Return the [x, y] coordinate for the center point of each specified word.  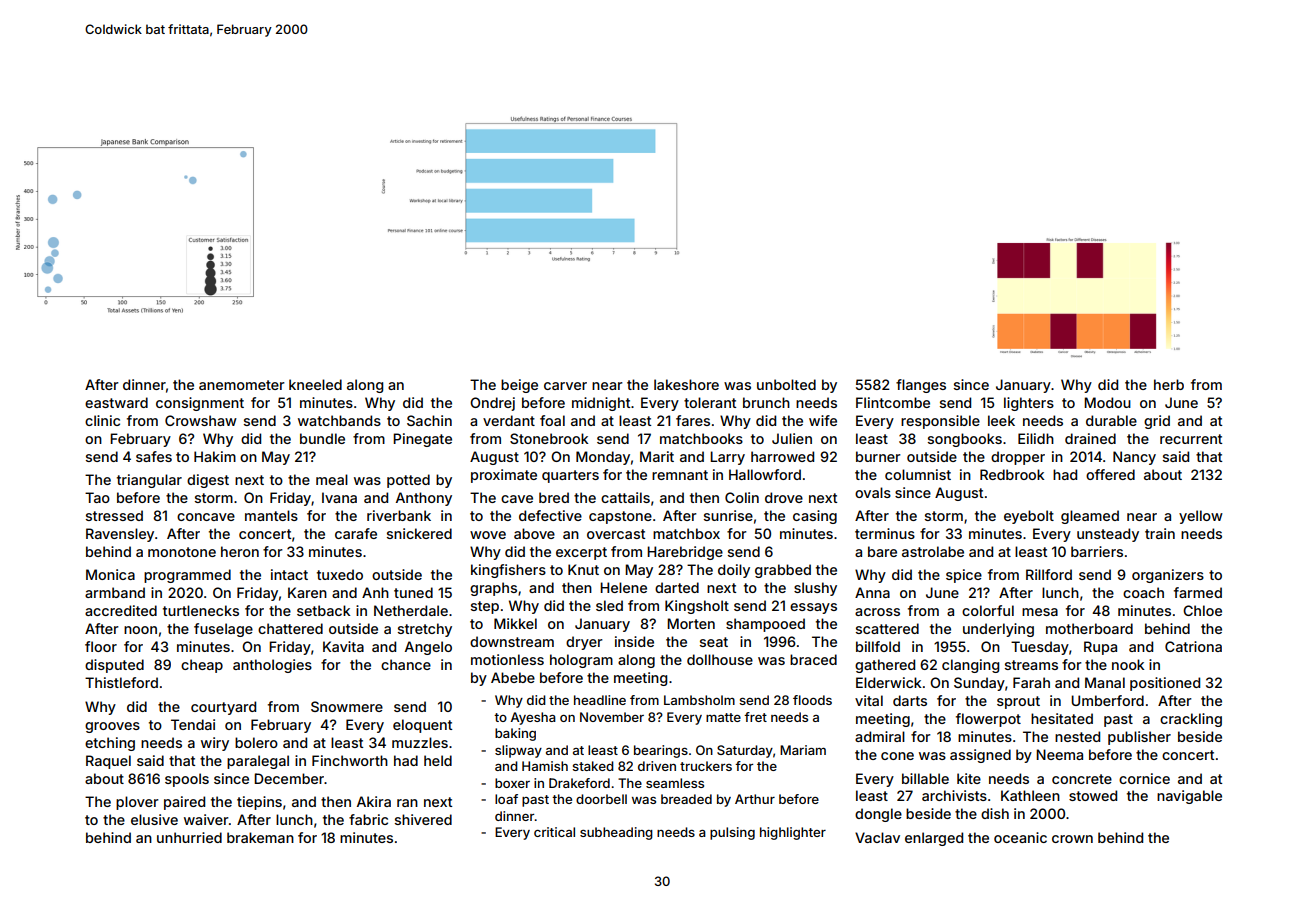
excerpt [581, 553]
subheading [616, 833]
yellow [1201, 517]
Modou [1107, 402]
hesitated [1062, 718]
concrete [1082, 779]
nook [1128, 664]
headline [600, 700]
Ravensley [120, 535]
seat [714, 642]
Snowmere [347, 706]
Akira [374, 801]
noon [140, 630]
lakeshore [686, 384]
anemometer [242, 385]
